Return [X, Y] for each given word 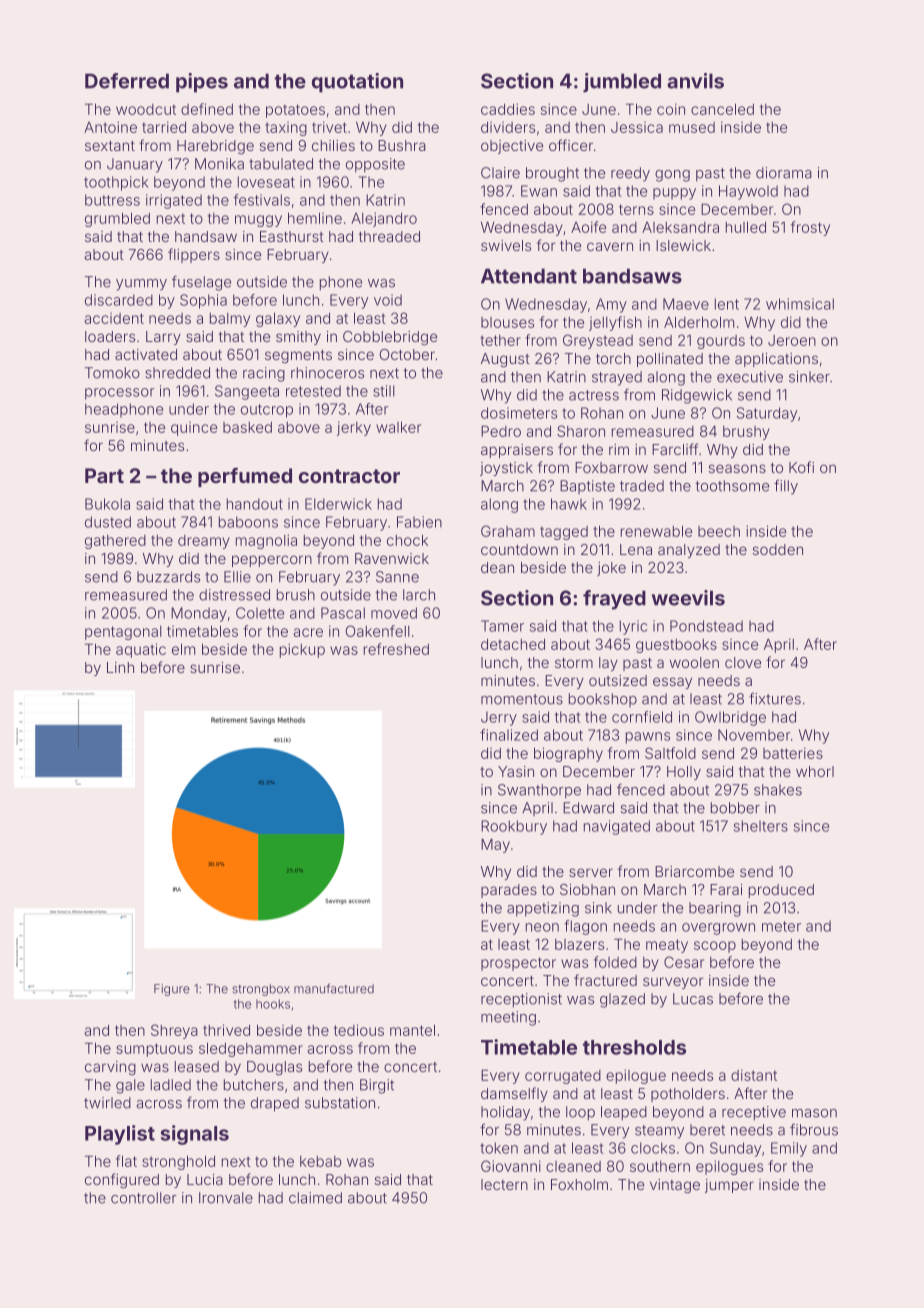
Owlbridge [730, 718]
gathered [115, 542]
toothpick [116, 183]
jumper [729, 1186]
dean [497, 567]
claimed [315, 1198]
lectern [504, 1184]
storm [574, 663]
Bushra [402, 145]
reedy [630, 174]
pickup [302, 650]
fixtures [775, 698]
